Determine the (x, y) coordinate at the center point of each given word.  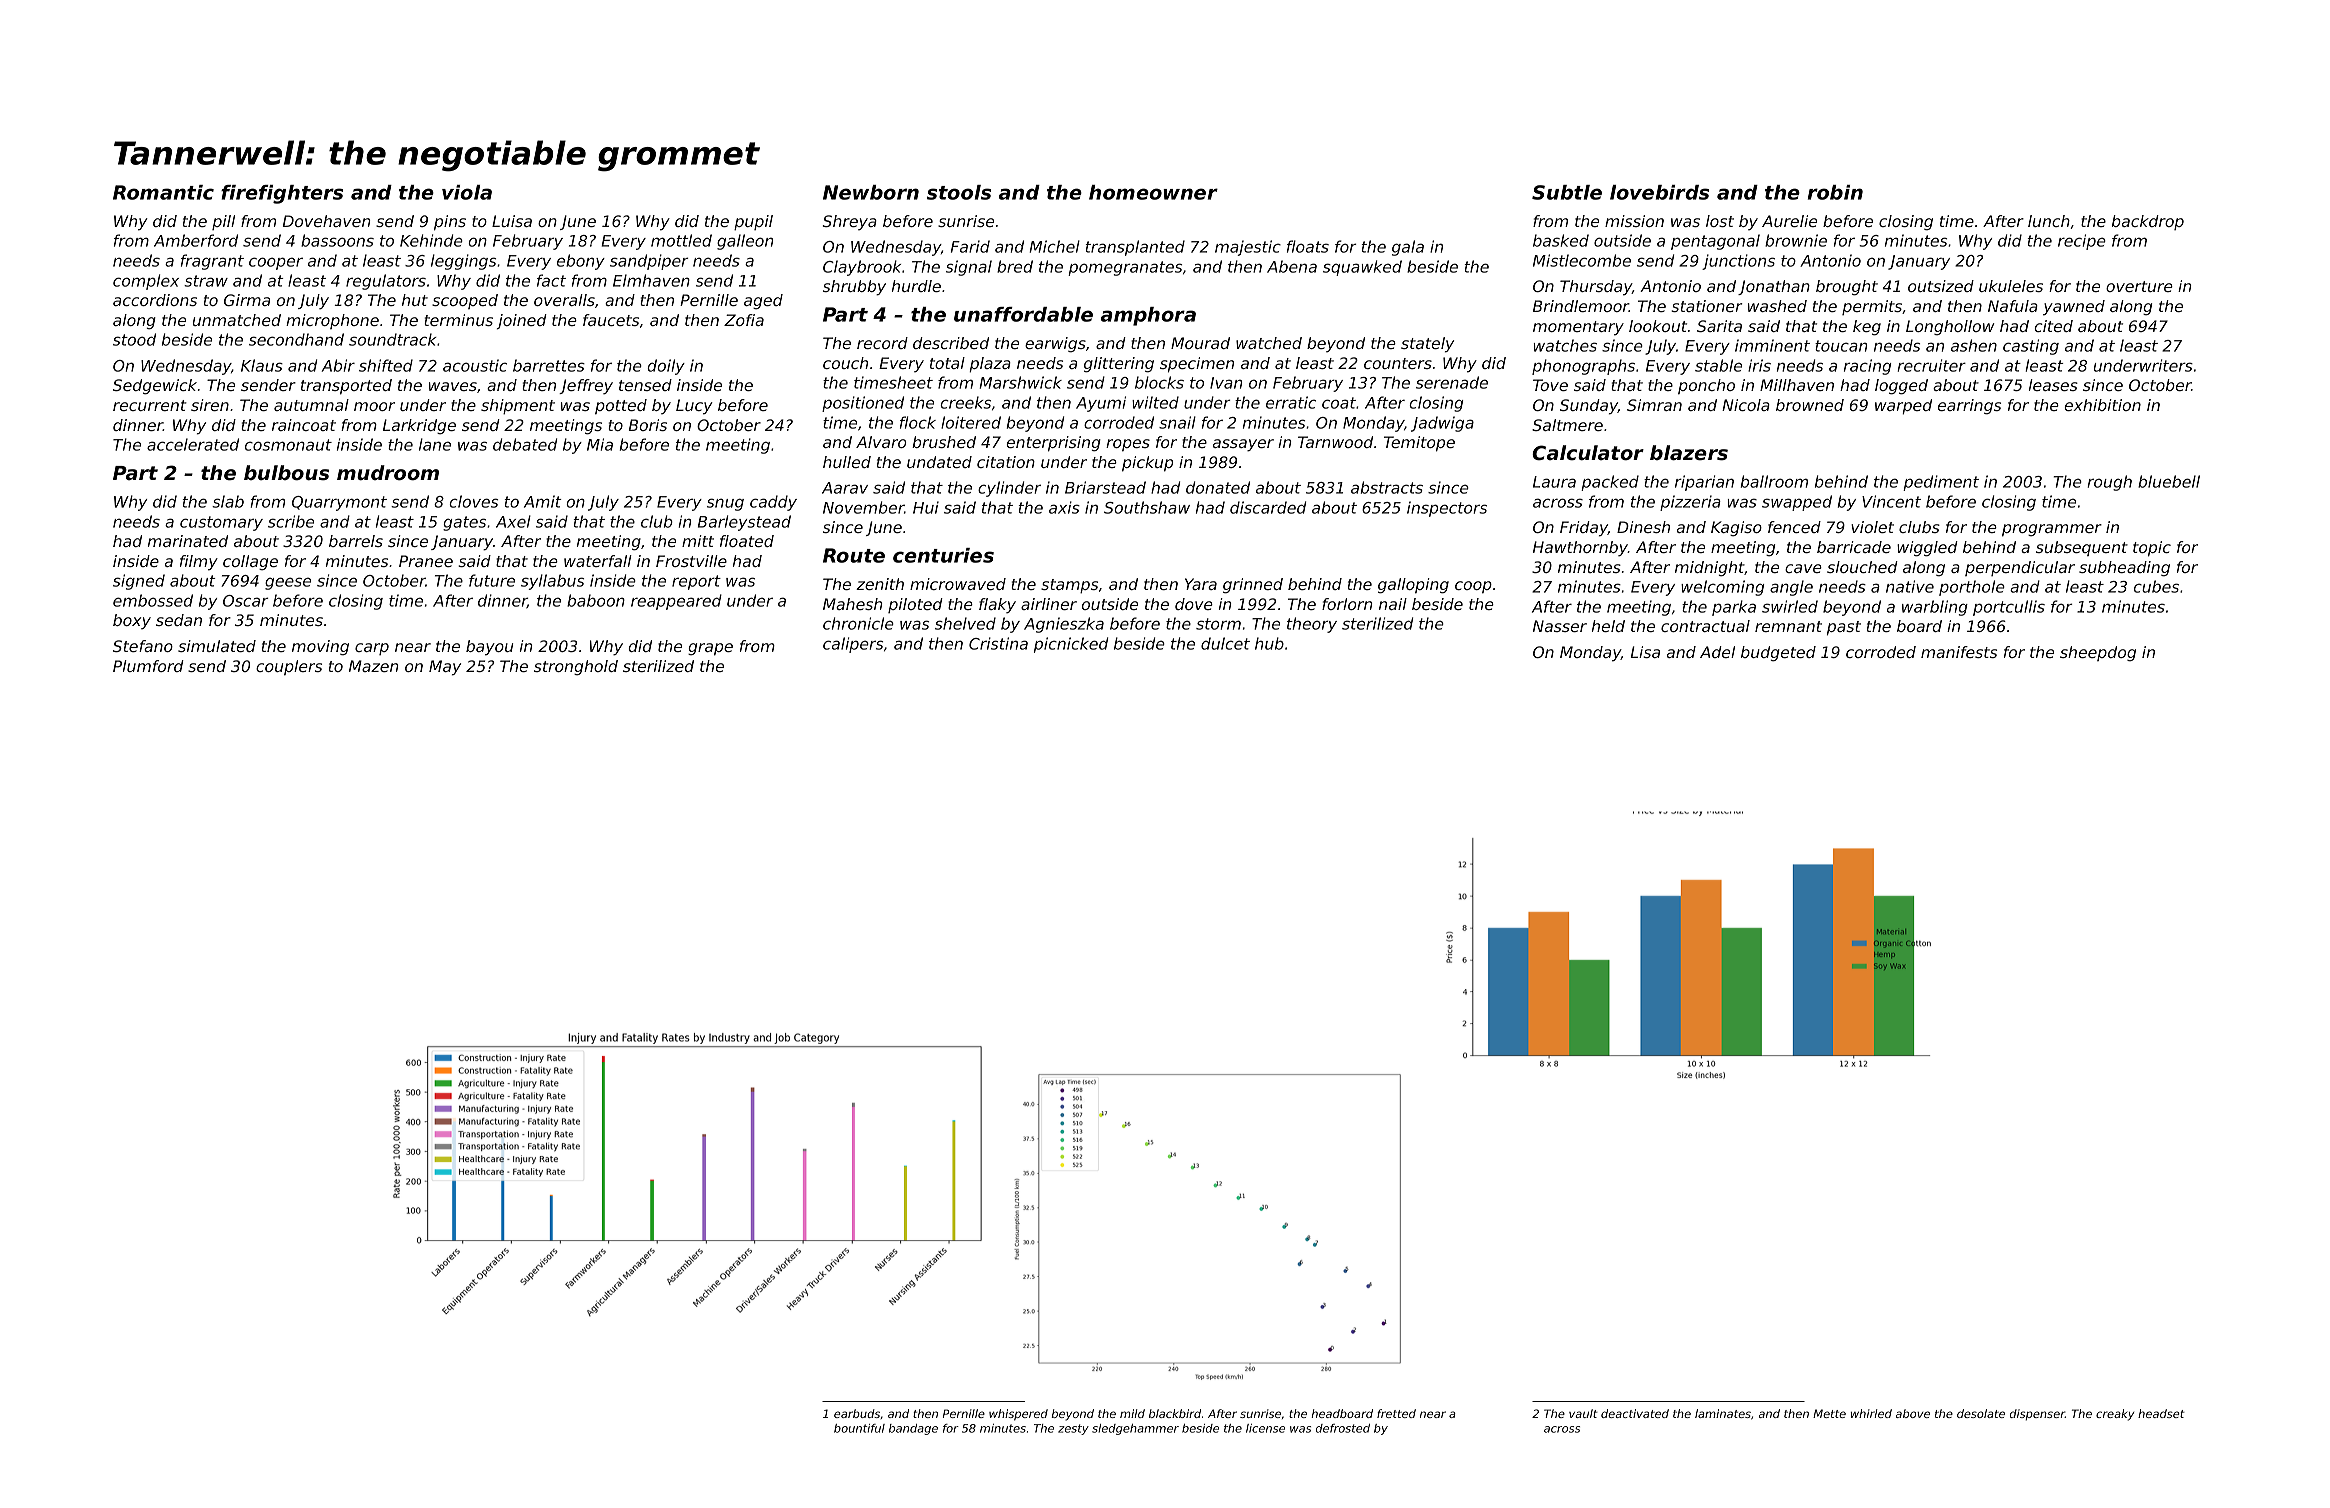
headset (2161, 1413)
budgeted (1778, 654)
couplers (289, 667)
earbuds (857, 1413)
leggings (463, 262)
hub (1269, 643)
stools (959, 192)
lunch (2049, 221)
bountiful (859, 1428)
